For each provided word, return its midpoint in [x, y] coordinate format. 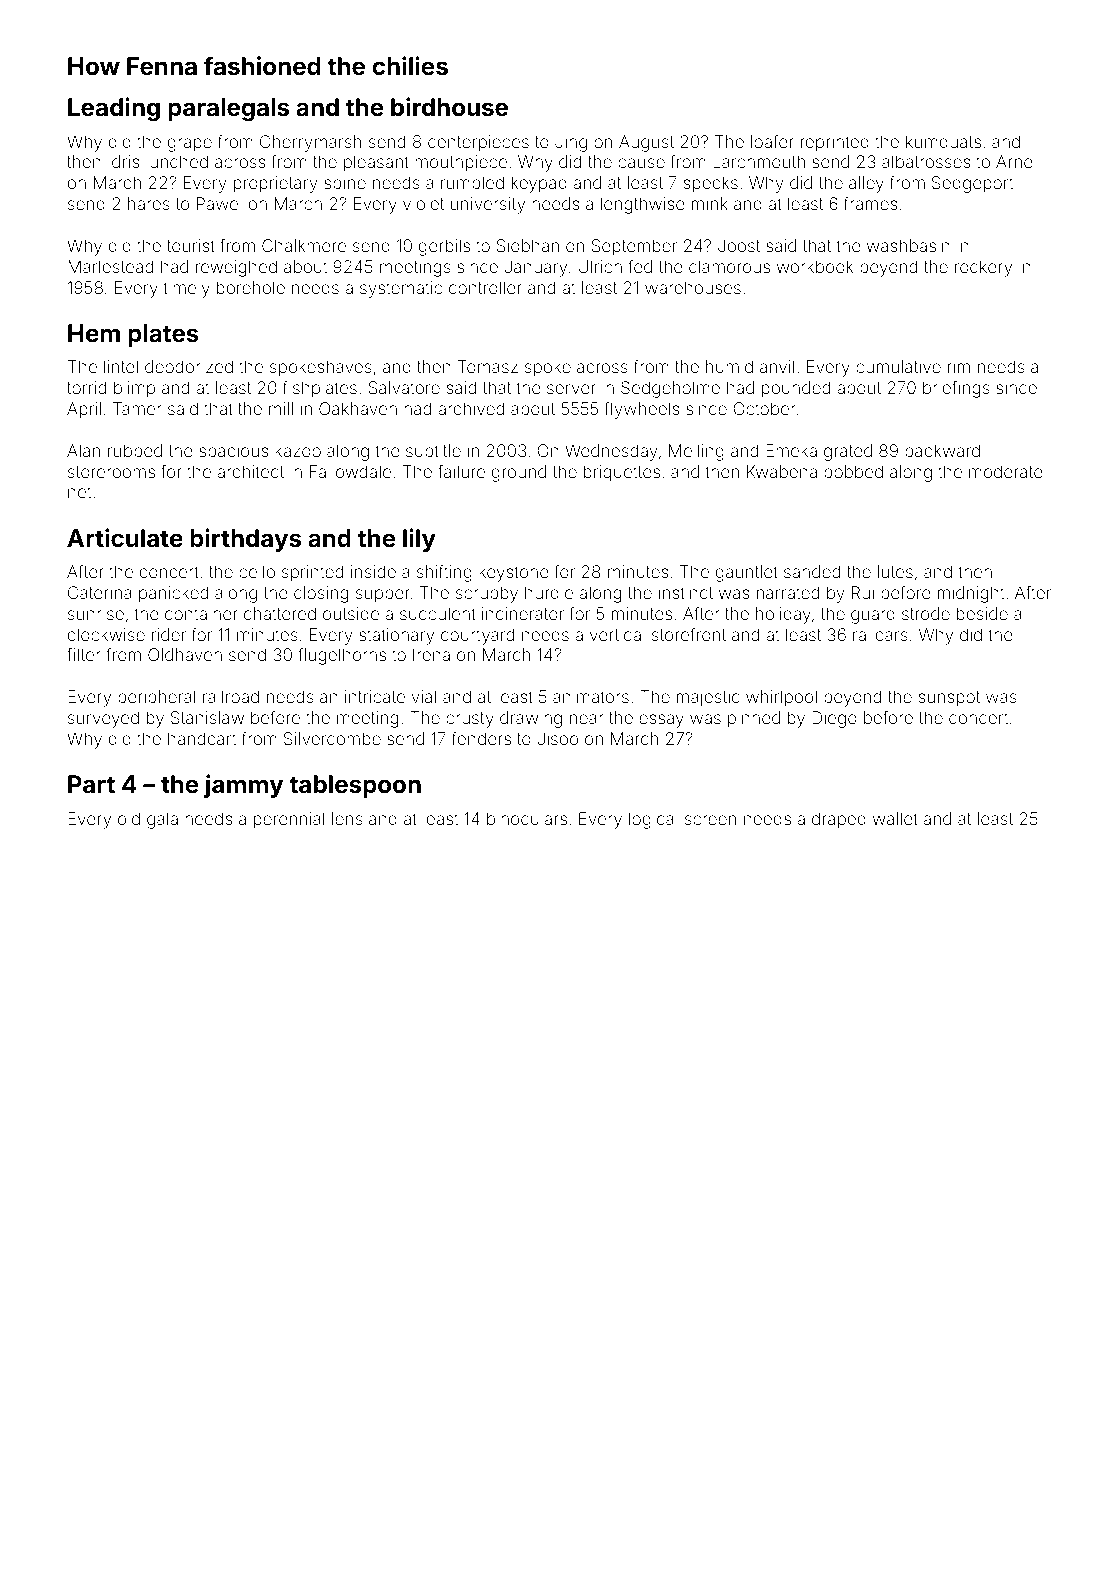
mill [281, 408]
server [571, 389]
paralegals [228, 109]
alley [866, 184]
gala [162, 820]
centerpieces [478, 143]
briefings [956, 389]
